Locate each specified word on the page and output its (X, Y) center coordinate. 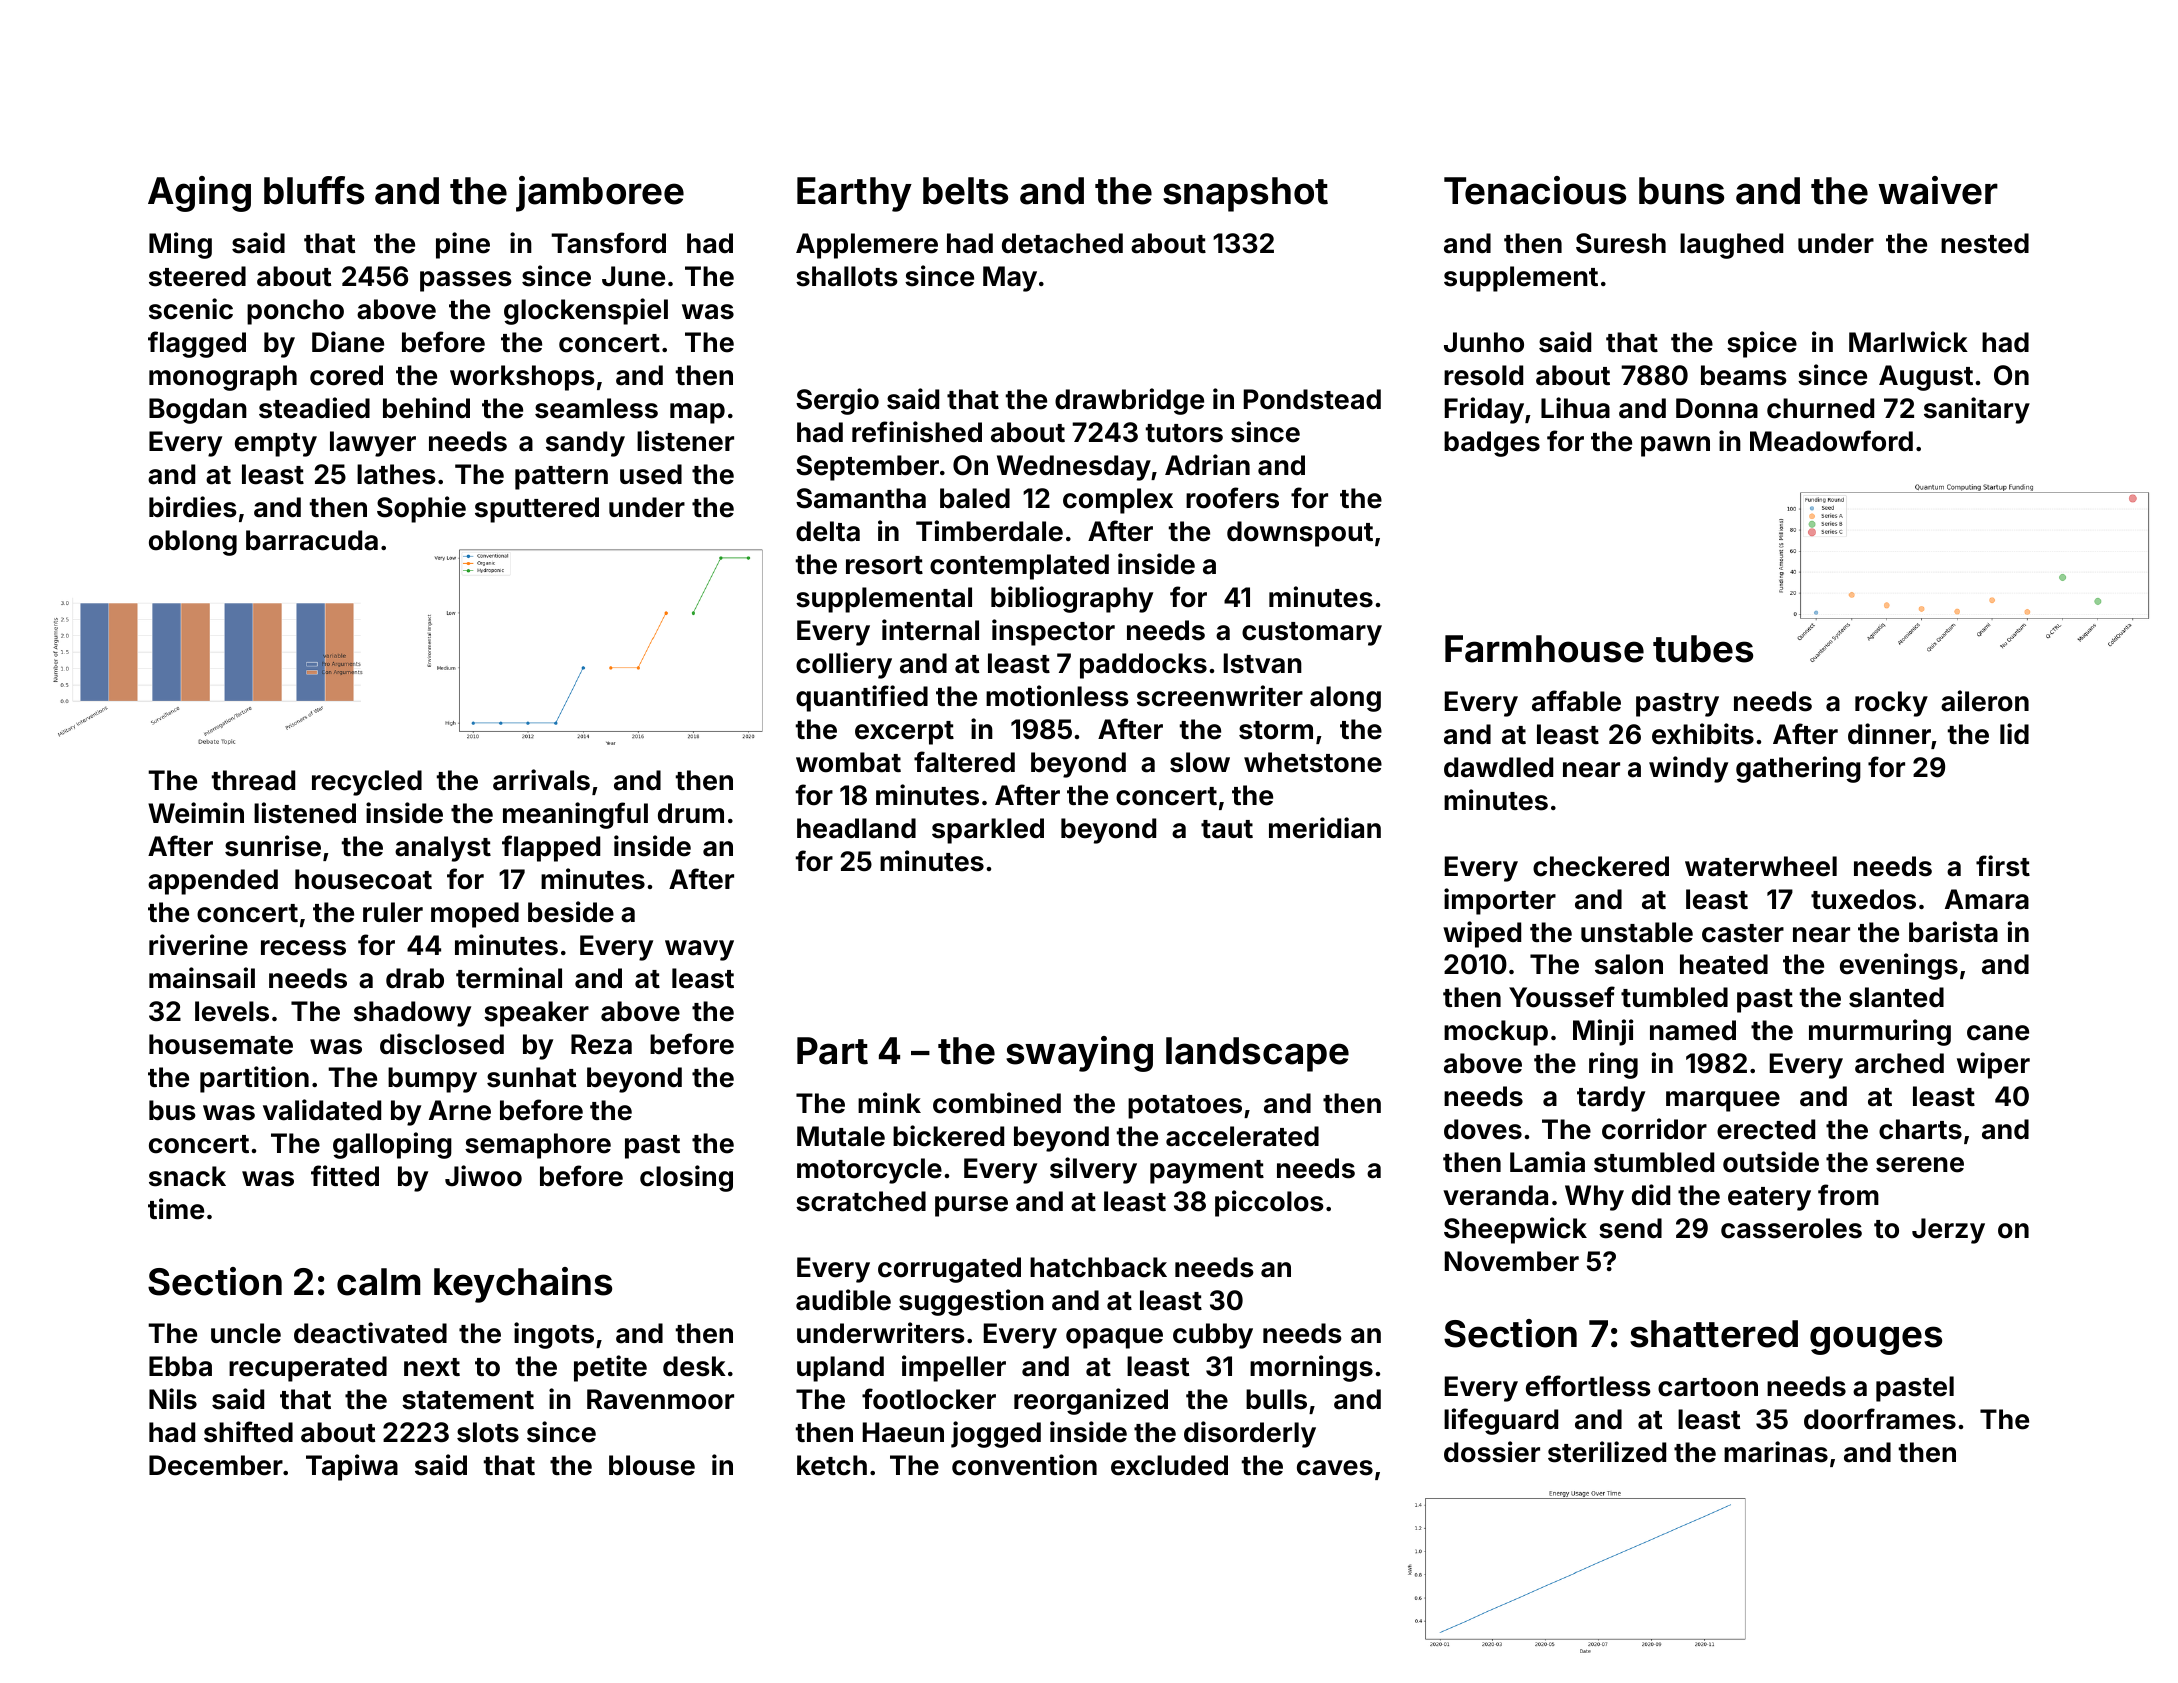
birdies (193, 507)
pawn (1675, 446)
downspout (1300, 534)
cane (1998, 1033)
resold (1483, 375)
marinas (1776, 1452)
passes (466, 281)
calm (378, 1282)
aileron (1985, 701)
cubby (1213, 1336)
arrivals (541, 780)
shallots (847, 276)
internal (930, 630)
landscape (1257, 1054)
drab (415, 978)
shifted (248, 1432)
